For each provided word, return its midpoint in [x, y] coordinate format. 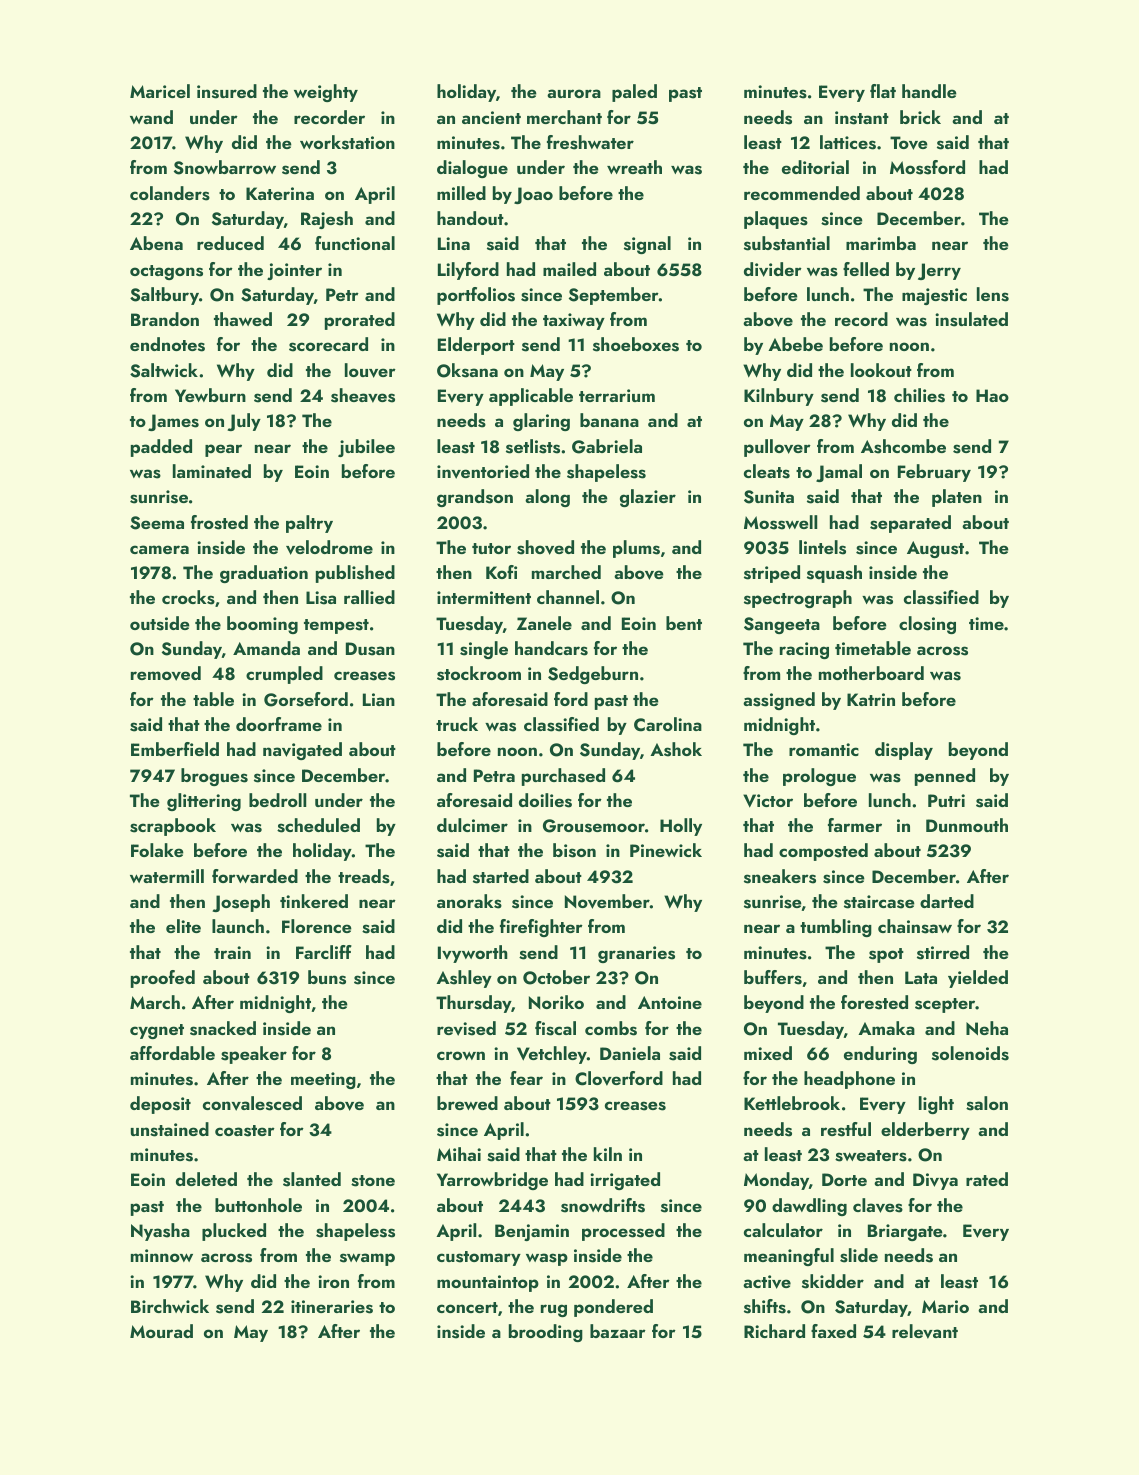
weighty [326, 93]
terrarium [617, 395]
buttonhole [258, 1205]
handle [929, 91]
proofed [163, 979]
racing [804, 650]
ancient [491, 117]
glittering [204, 802]
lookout [881, 370]
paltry [309, 524]
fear [526, 1078]
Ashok [676, 749]
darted [947, 901]
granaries [636, 954]
